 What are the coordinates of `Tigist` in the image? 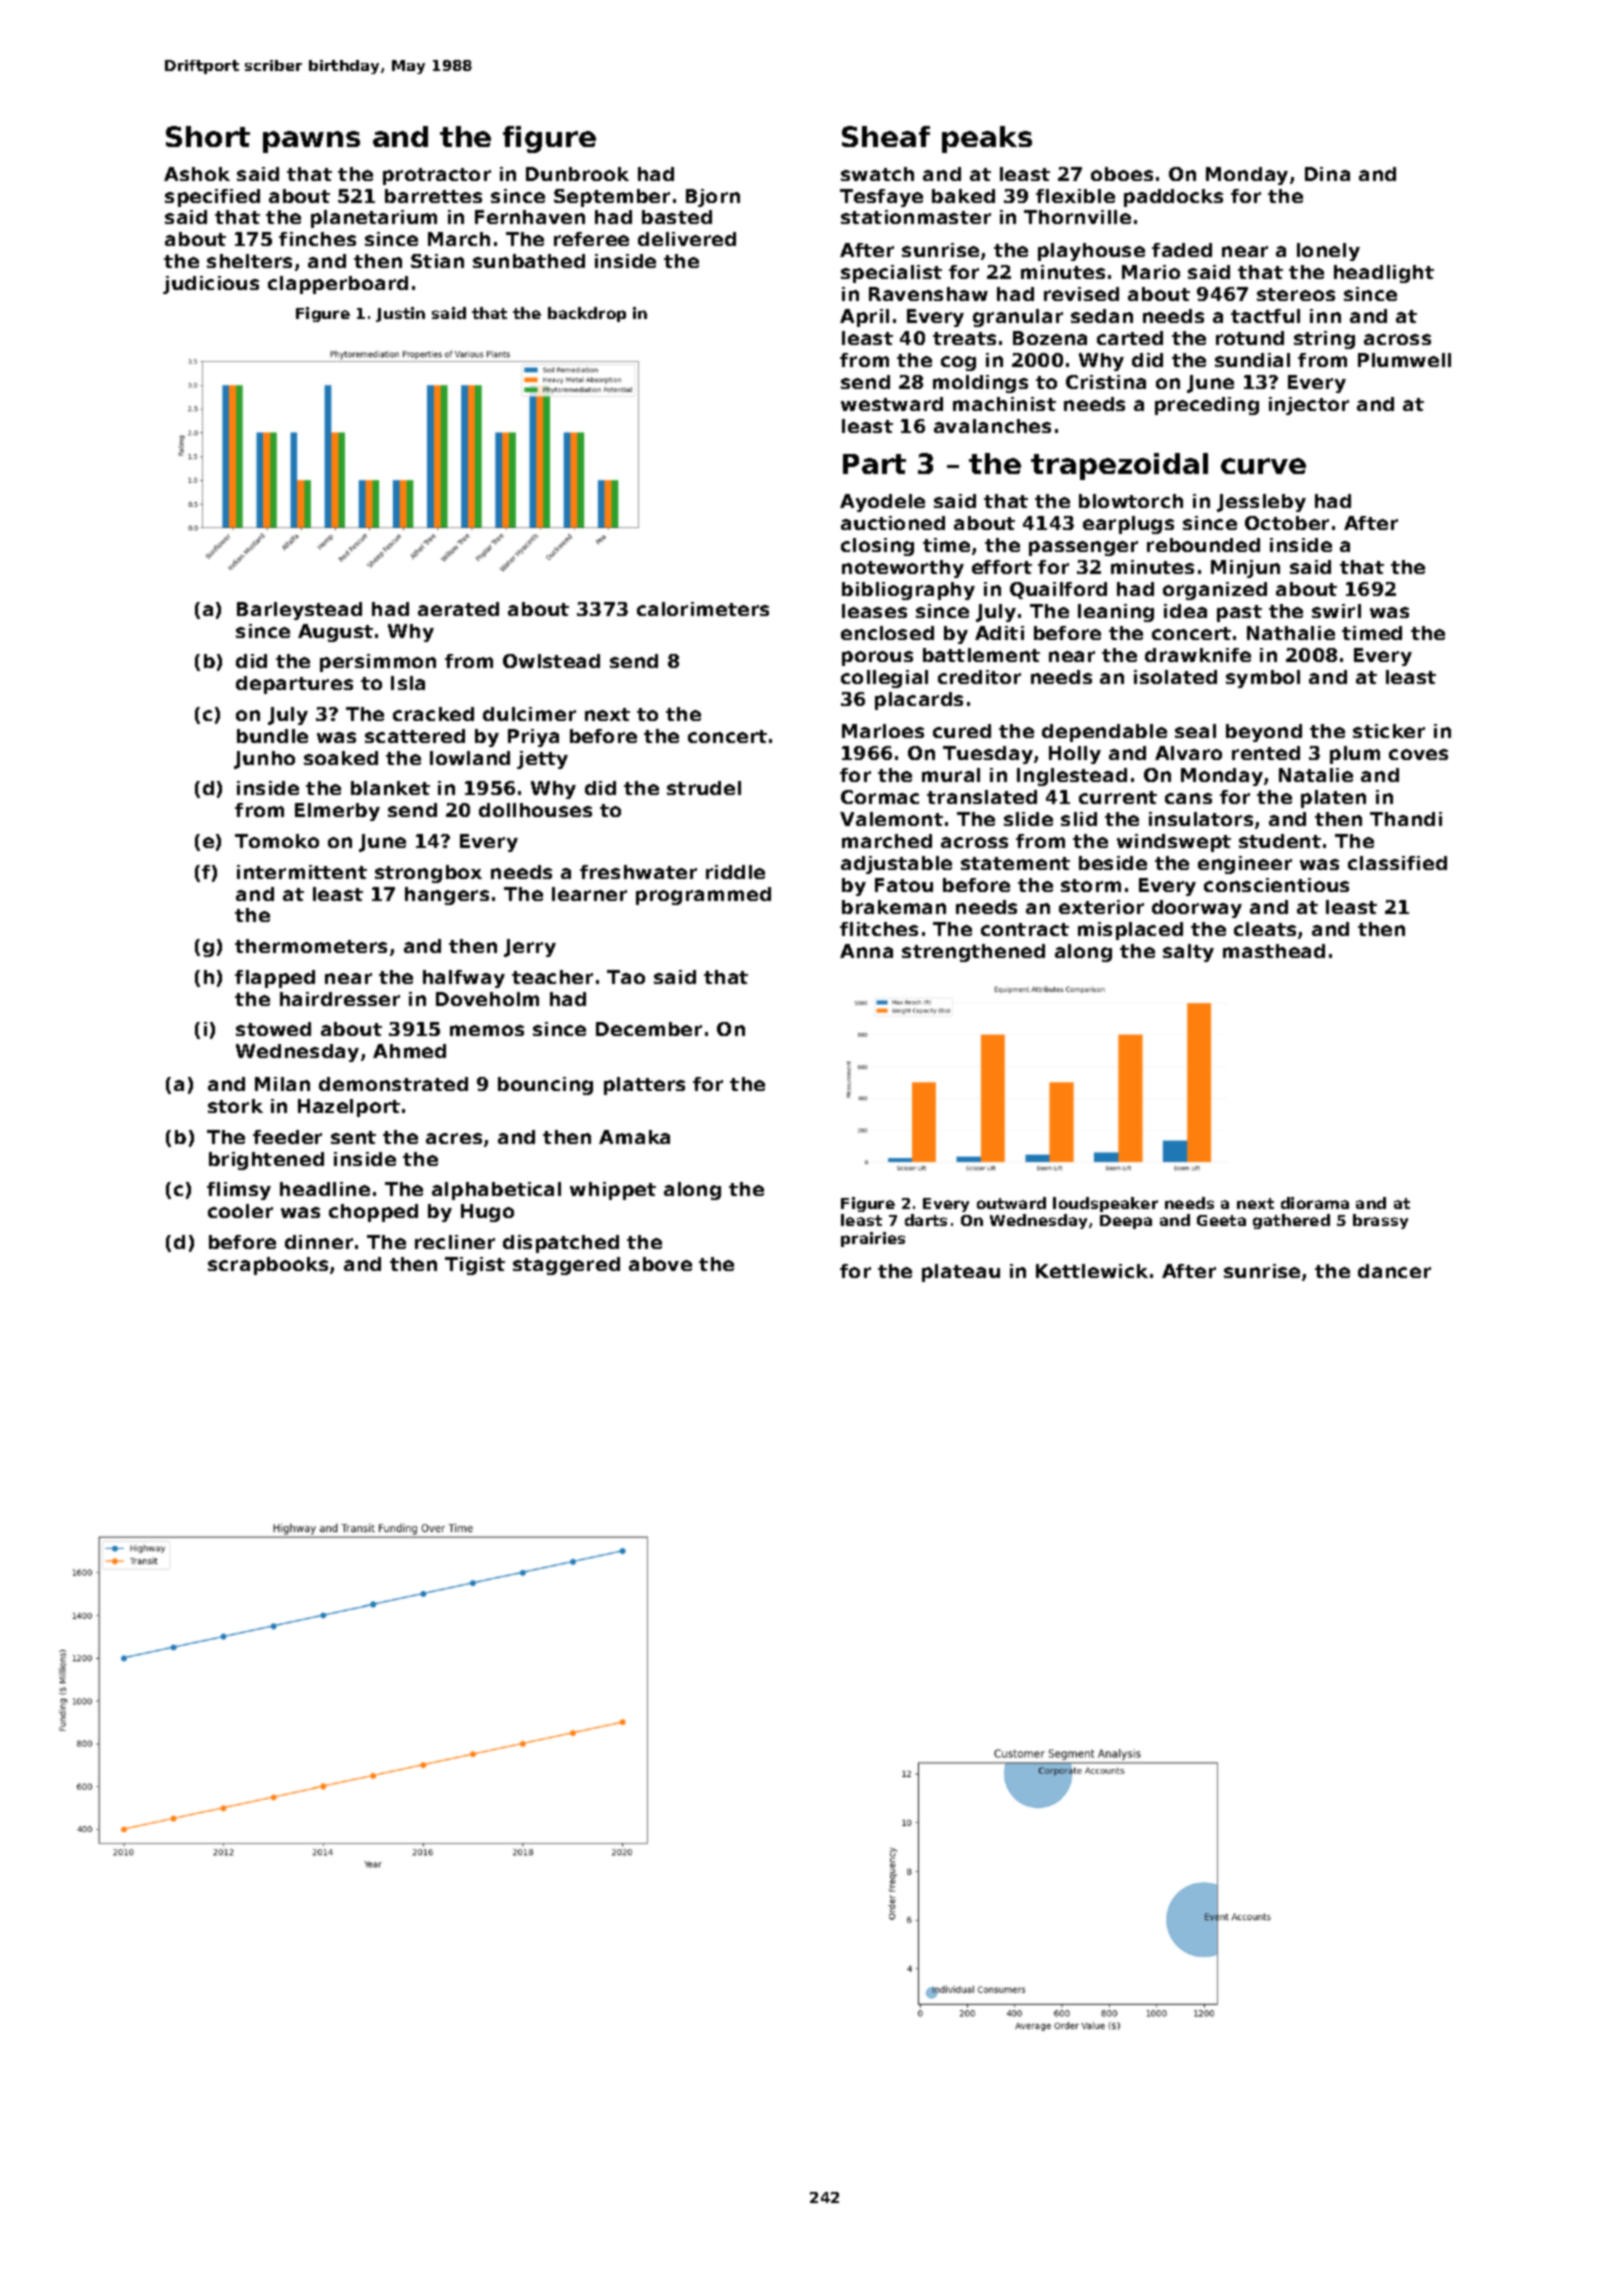 It's located at (475, 1266).
